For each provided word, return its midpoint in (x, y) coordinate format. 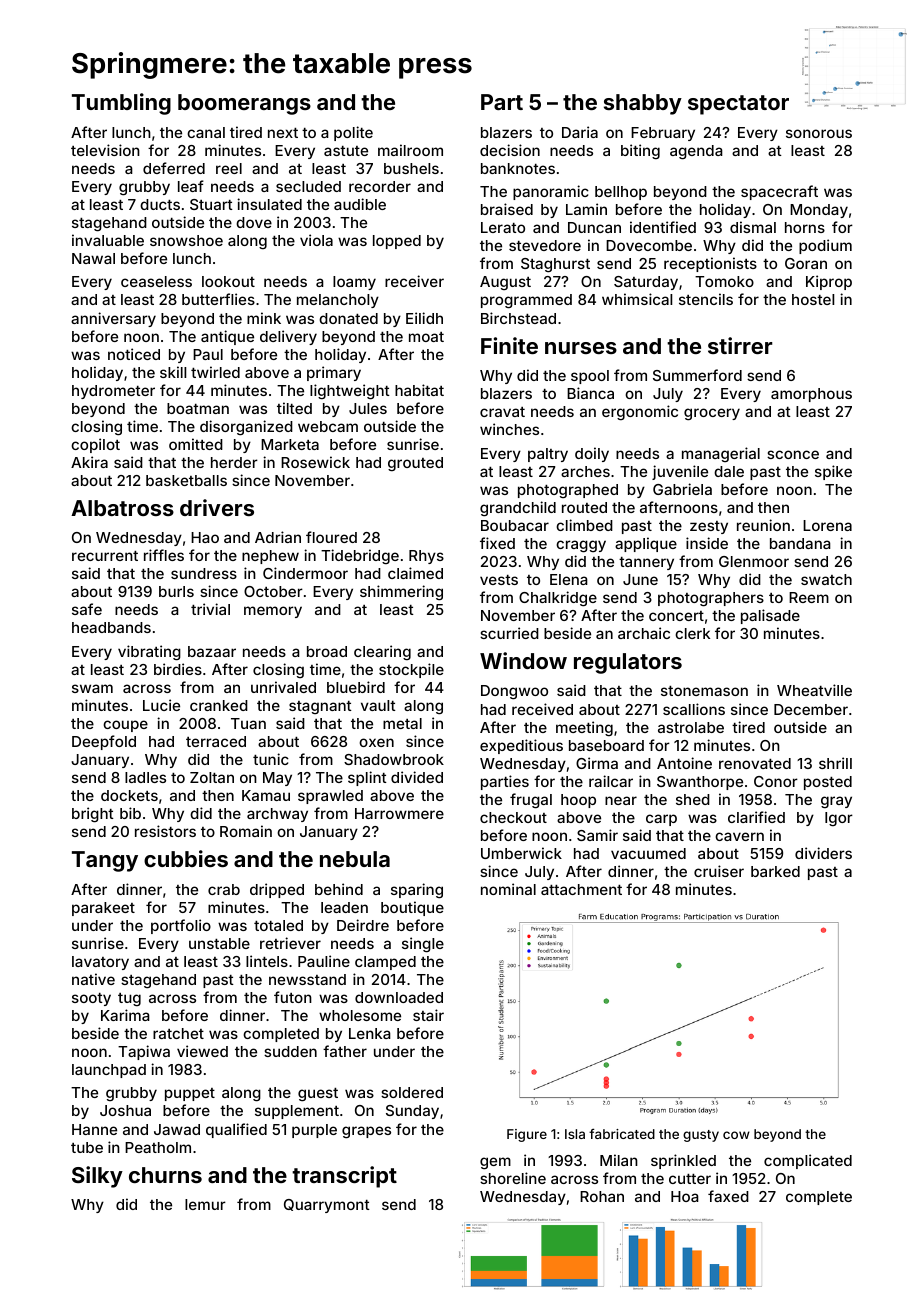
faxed (728, 1196)
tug (129, 999)
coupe (125, 726)
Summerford (697, 375)
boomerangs (244, 104)
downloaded (399, 997)
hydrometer (113, 392)
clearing (382, 652)
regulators (628, 663)
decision (510, 150)
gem (495, 1163)
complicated (808, 1161)
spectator (738, 105)
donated (348, 318)
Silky (97, 1177)
